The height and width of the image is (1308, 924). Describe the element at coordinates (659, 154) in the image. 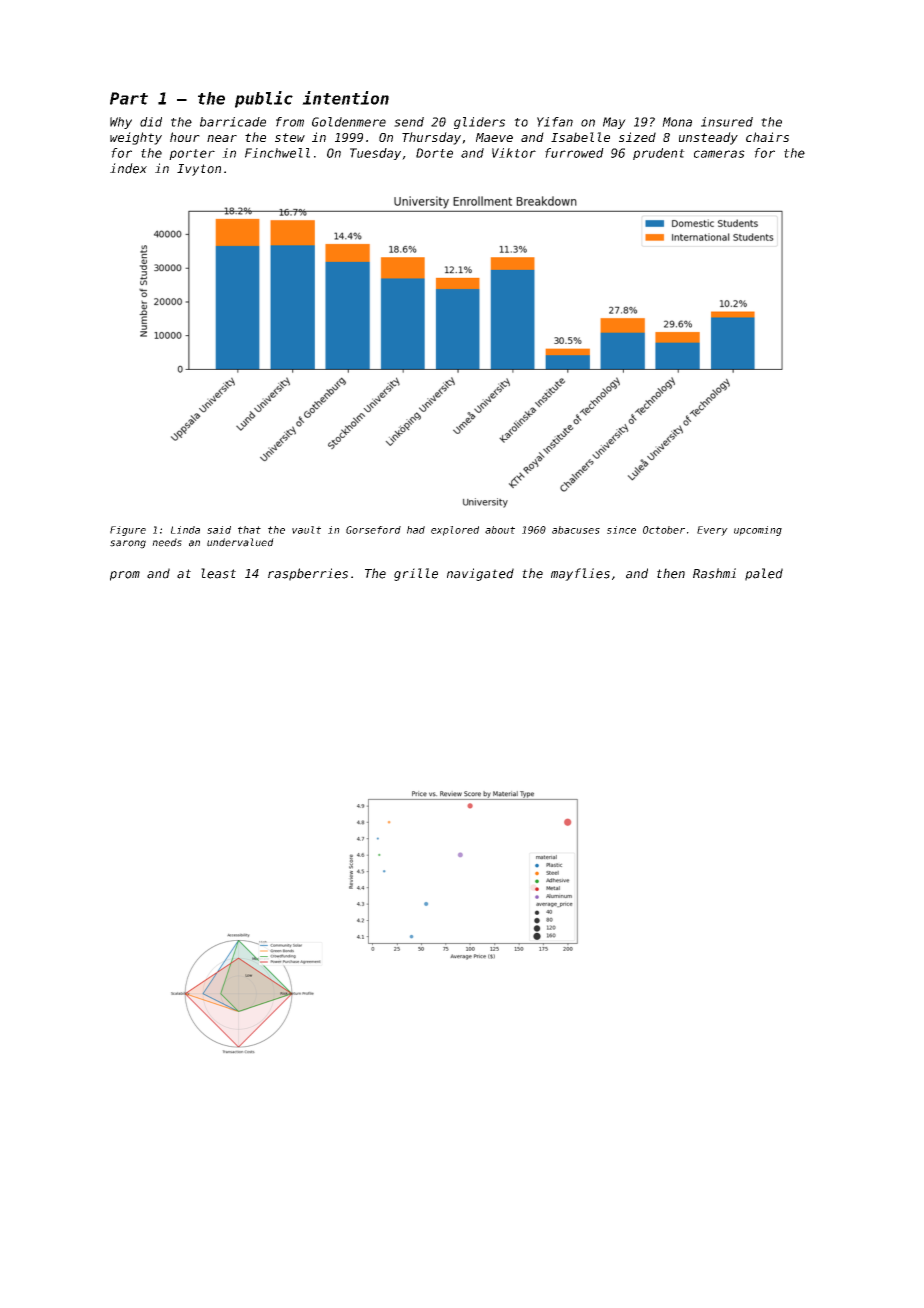

I see `prudent` at that location.
